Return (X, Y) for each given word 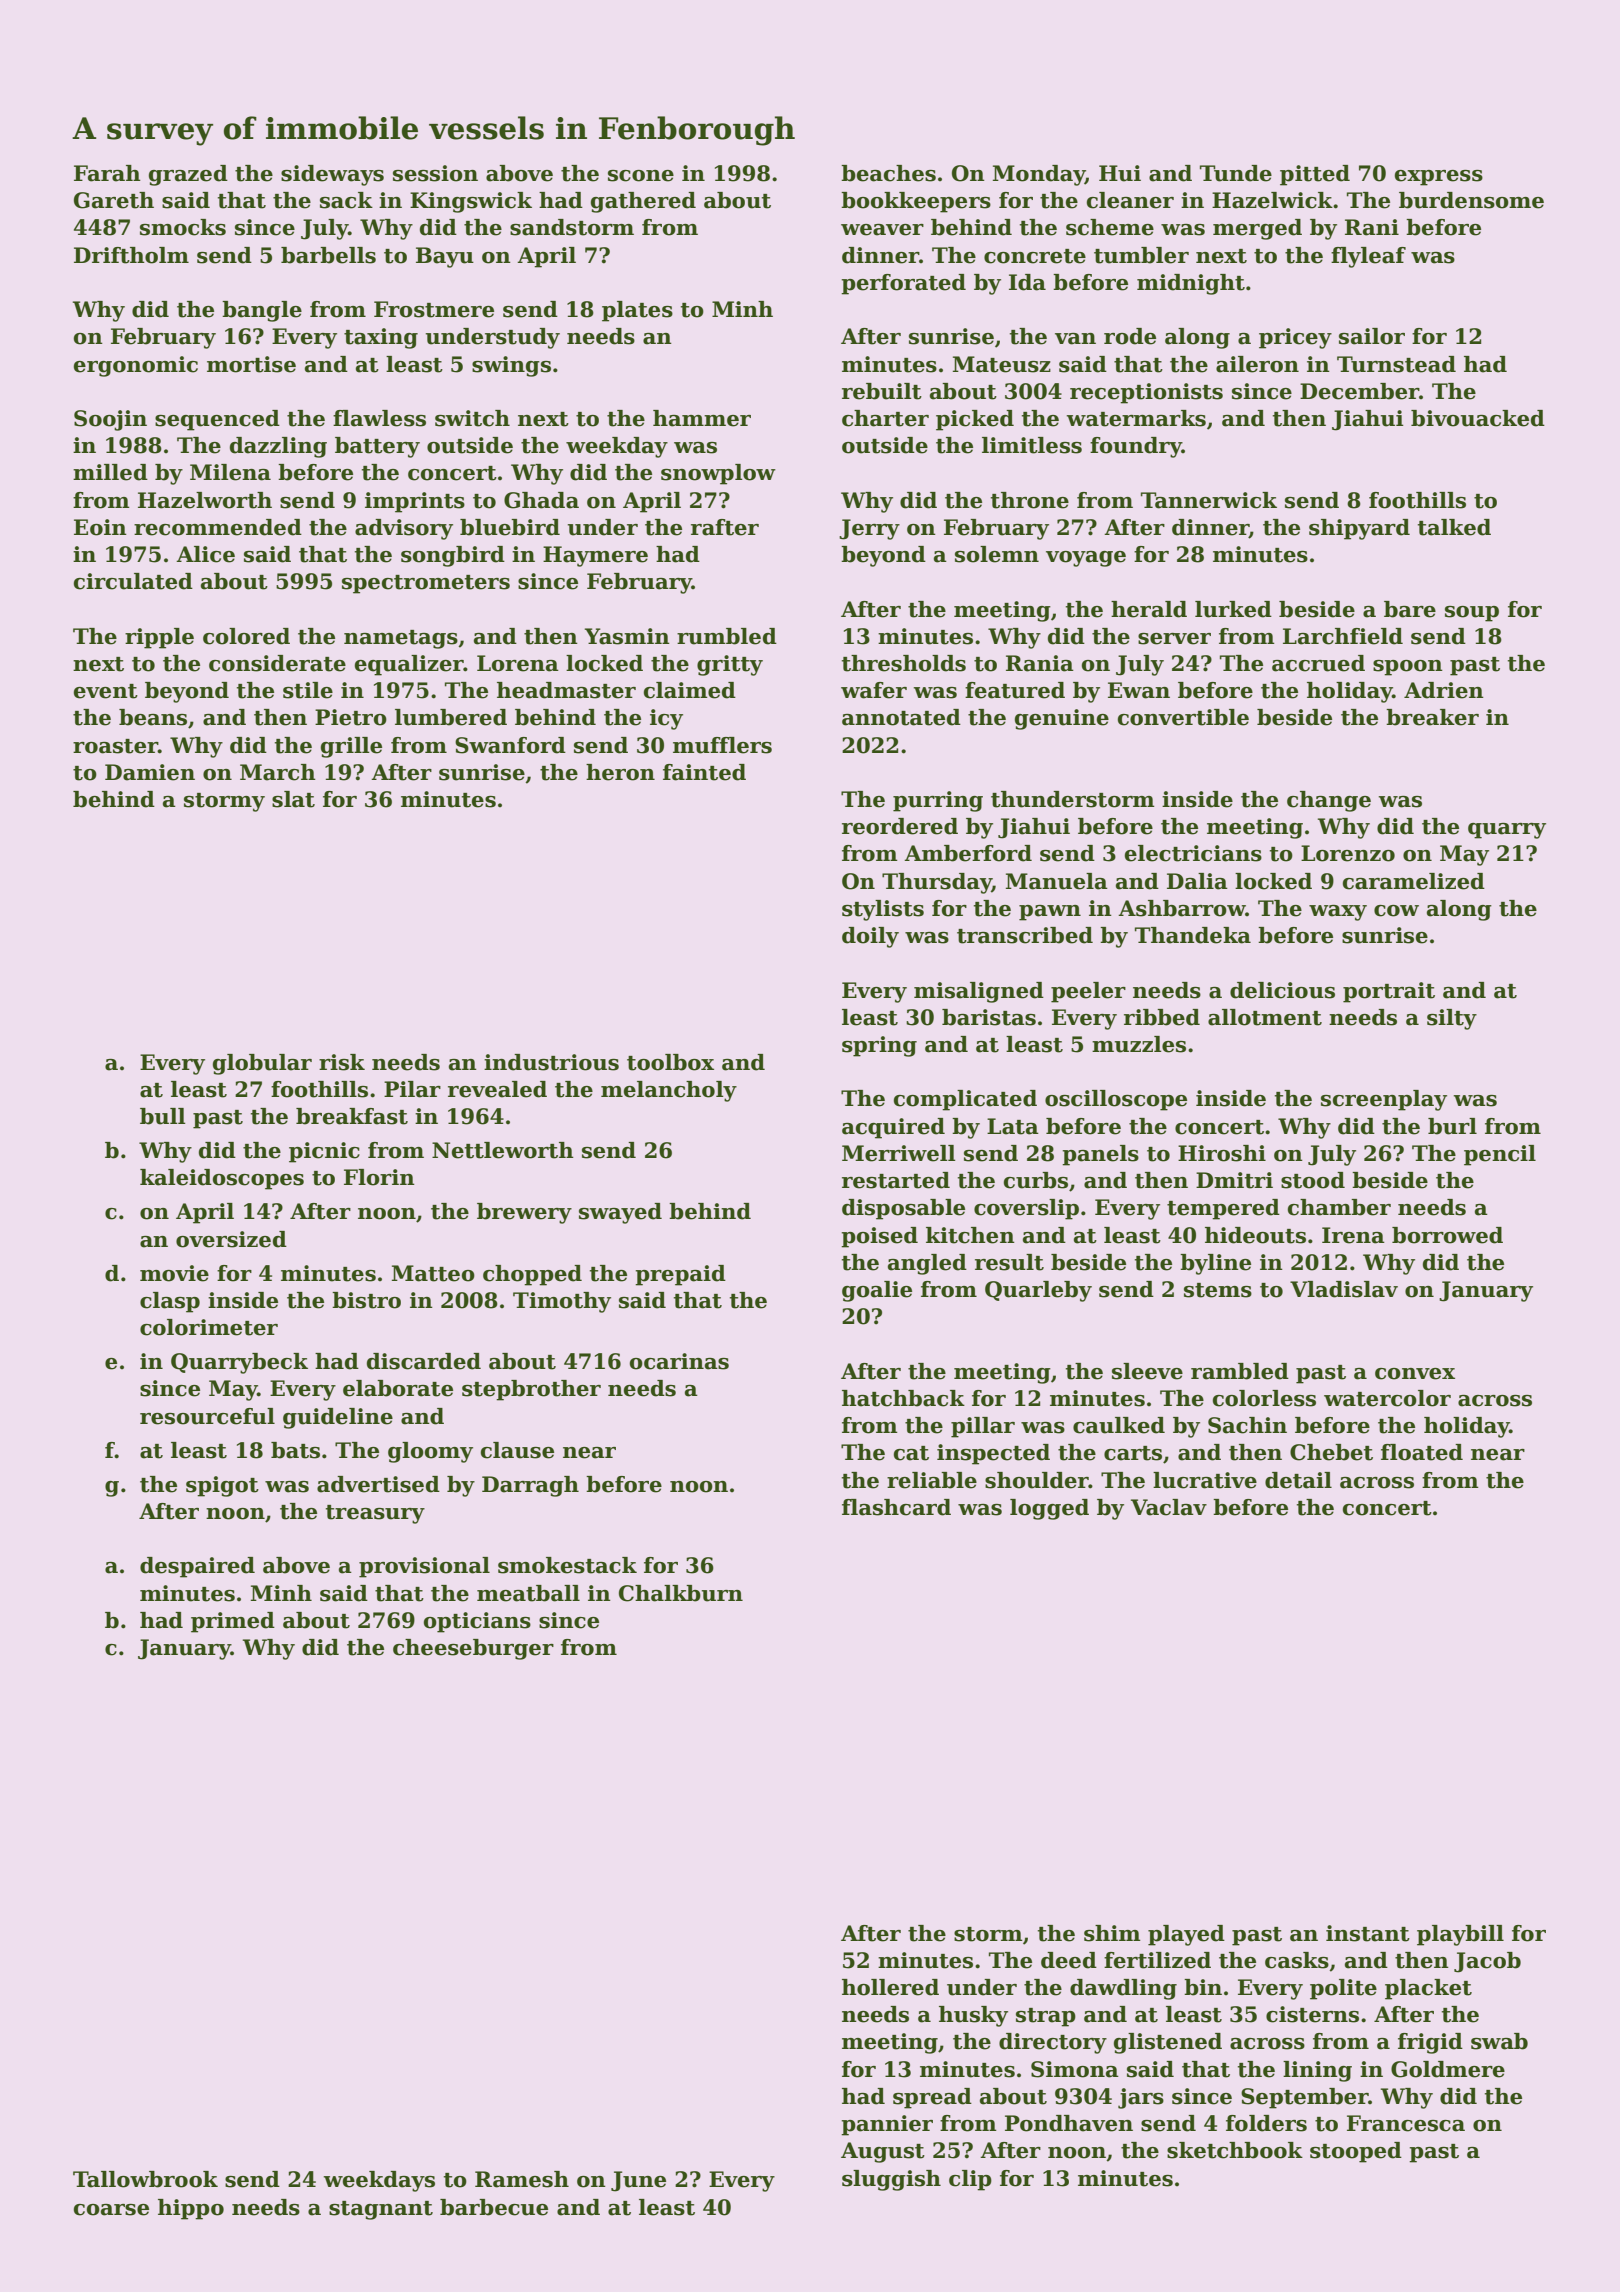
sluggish (891, 2180)
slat (293, 799)
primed (233, 1622)
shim (1112, 1933)
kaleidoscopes (222, 1179)
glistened (1168, 2043)
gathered (643, 202)
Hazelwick (1272, 200)
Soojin (110, 420)
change (1329, 801)
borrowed (1447, 1235)
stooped (1356, 2152)
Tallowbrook (145, 2179)
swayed (620, 1213)
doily (870, 937)
